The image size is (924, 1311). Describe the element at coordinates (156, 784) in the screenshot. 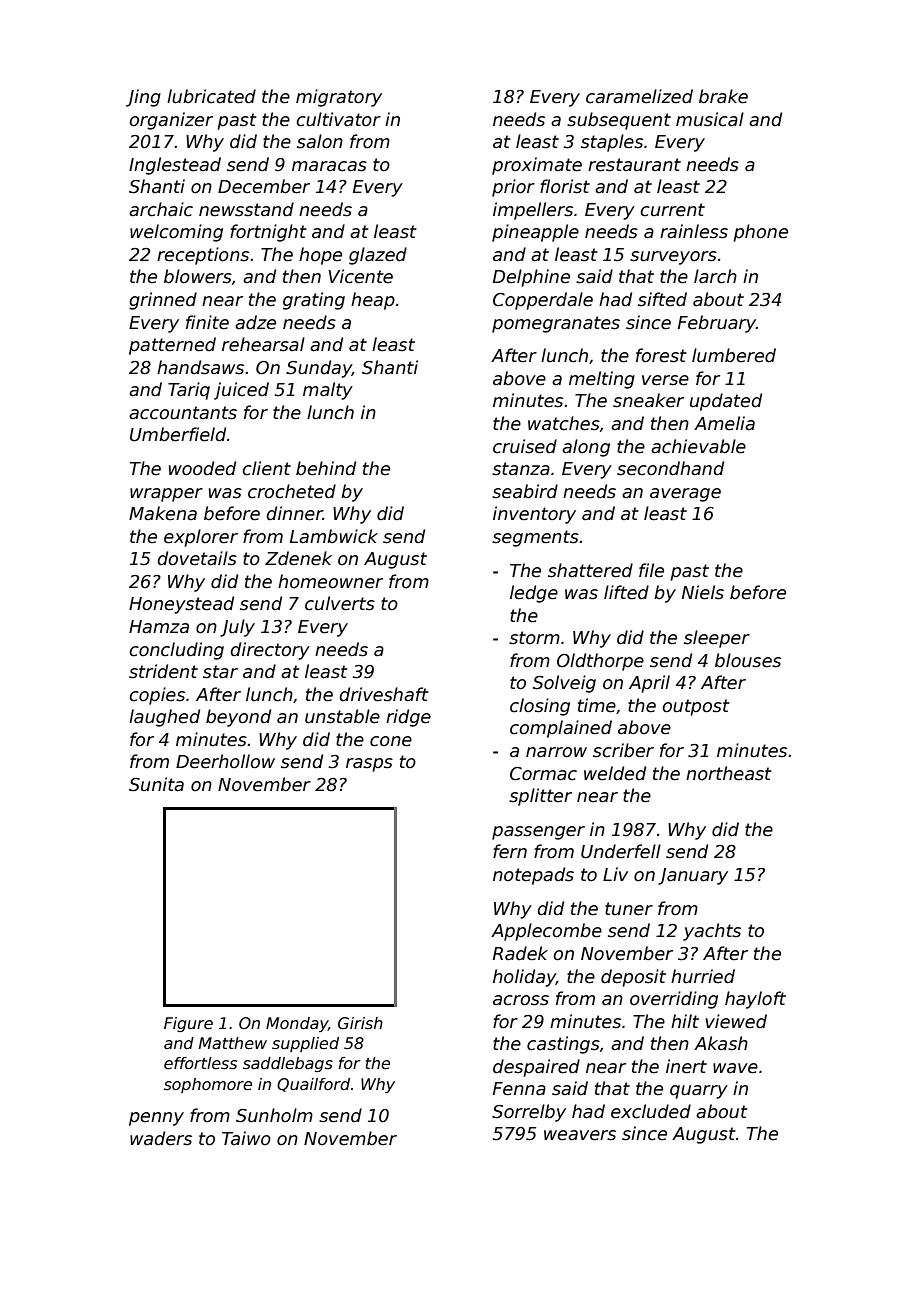

I see `Sunita` at that location.
